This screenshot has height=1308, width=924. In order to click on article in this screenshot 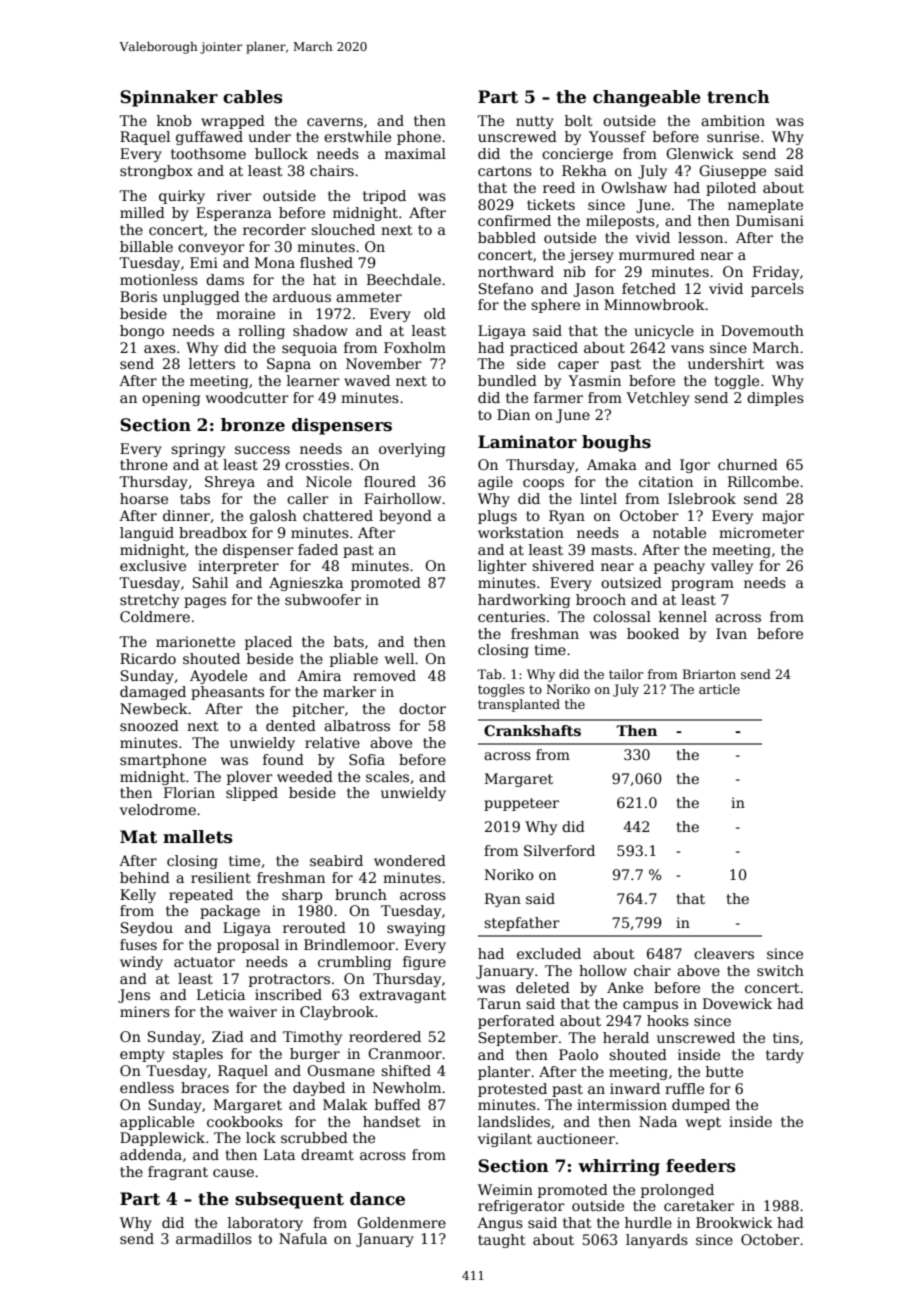, I will do `click(719, 689)`.
